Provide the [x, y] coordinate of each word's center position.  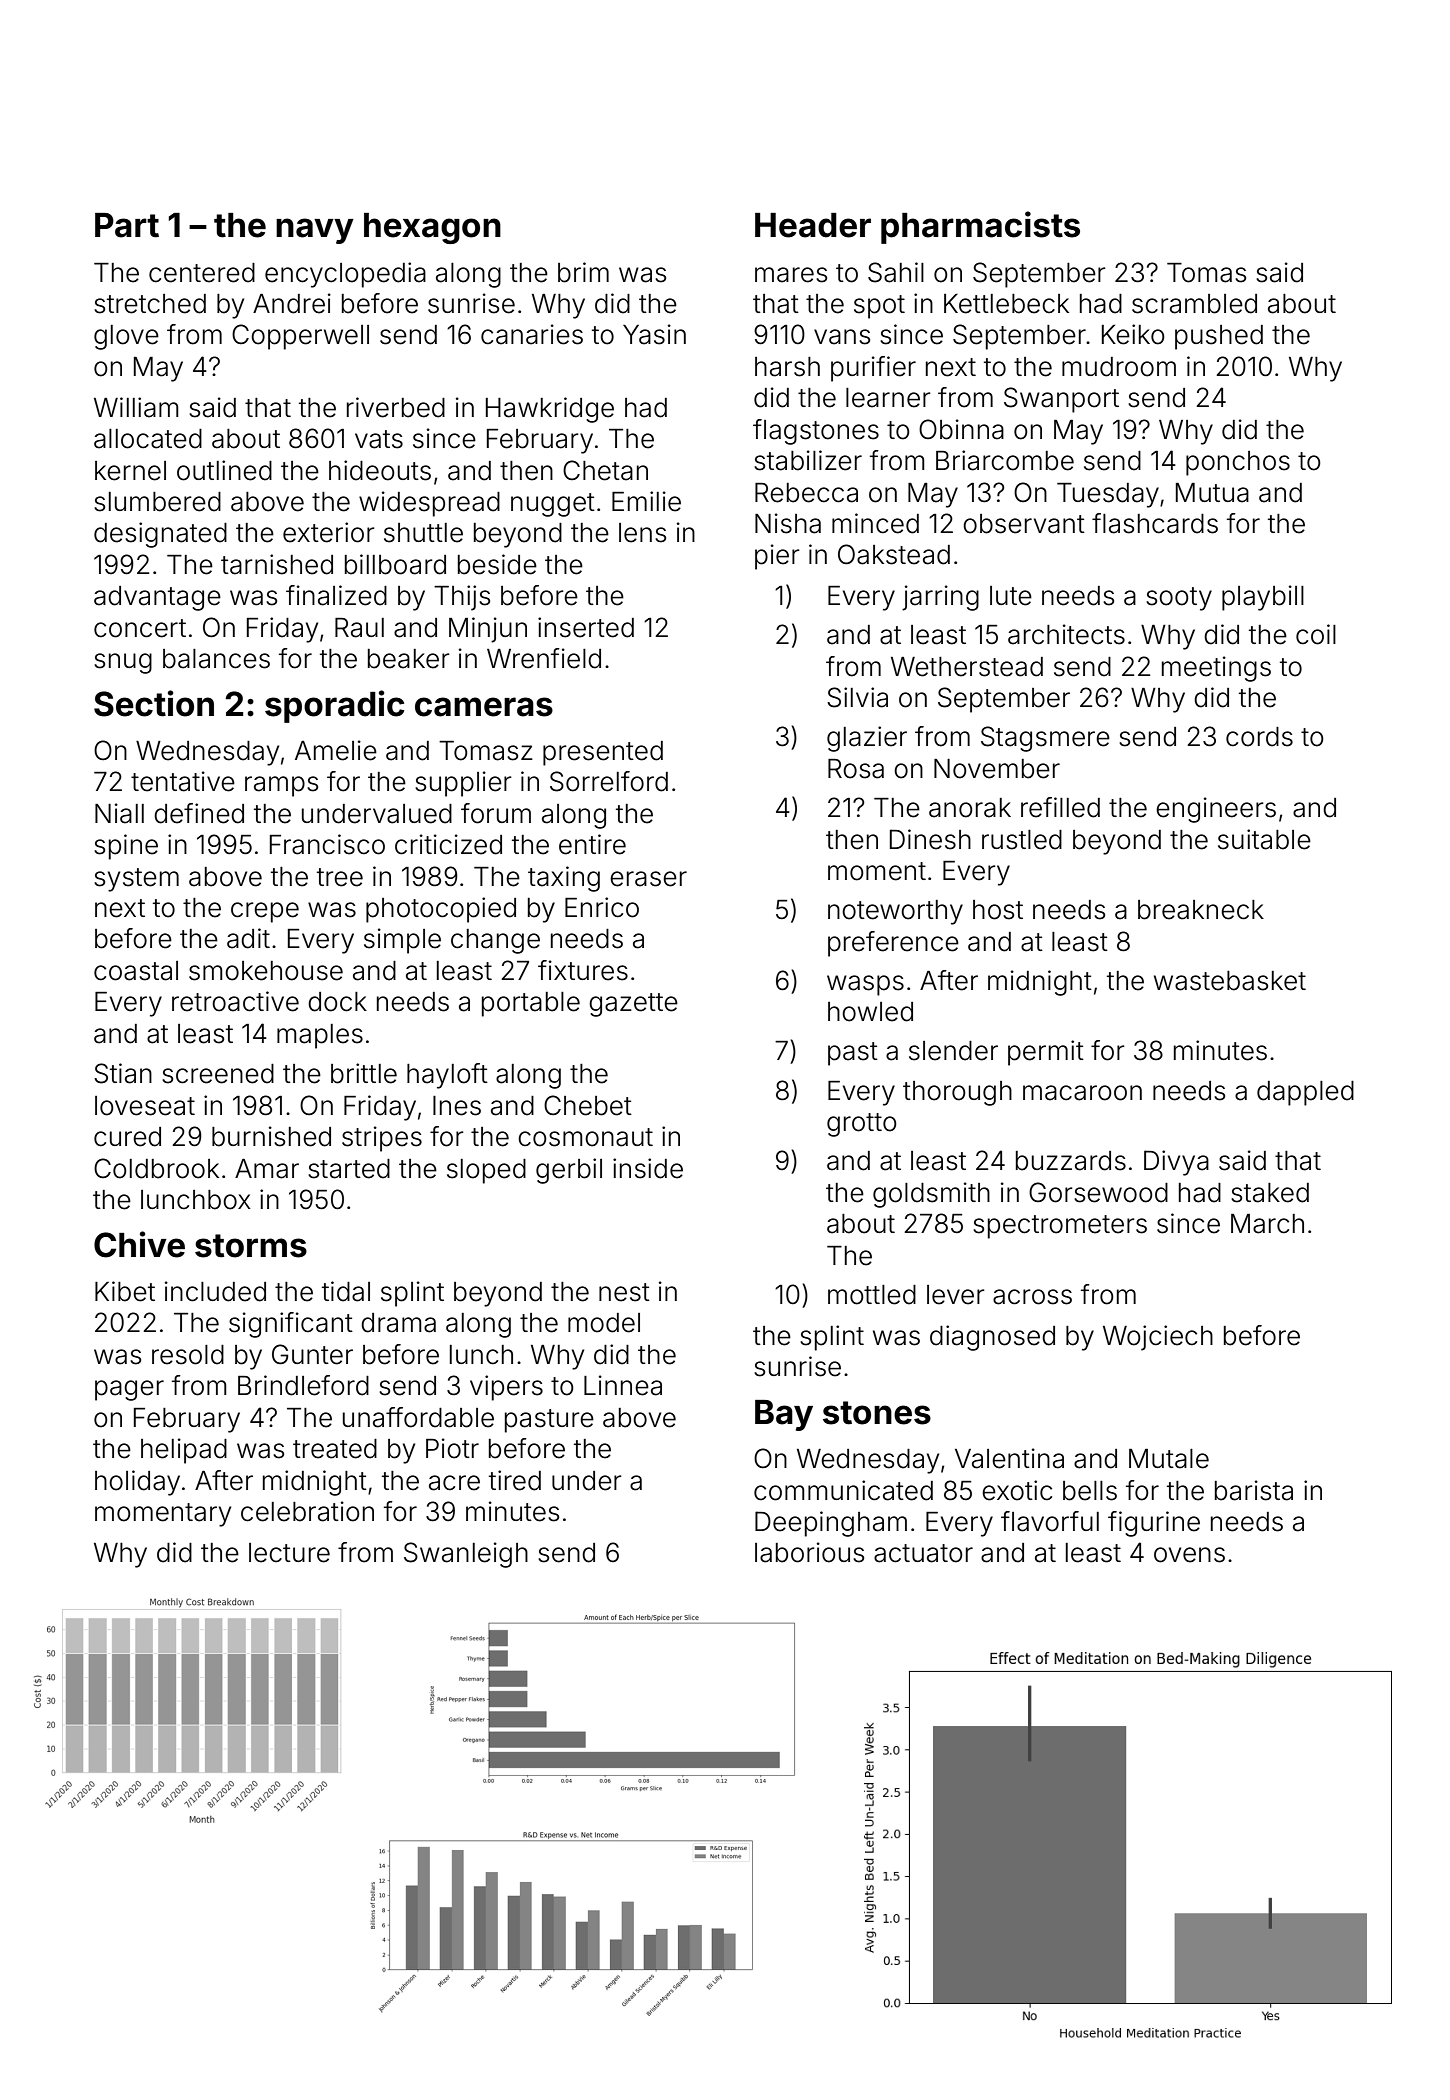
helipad [184, 1451]
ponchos [1238, 463]
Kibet [125, 1291]
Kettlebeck [1006, 304]
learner [888, 398]
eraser [648, 879]
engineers [1216, 810]
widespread [429, 504]
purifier [873, 369]
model [604, 1323]
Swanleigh [466, 1555]
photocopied [441, 910]
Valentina [1009, 1458]
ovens [1189, 1555]
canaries [532, 334]
